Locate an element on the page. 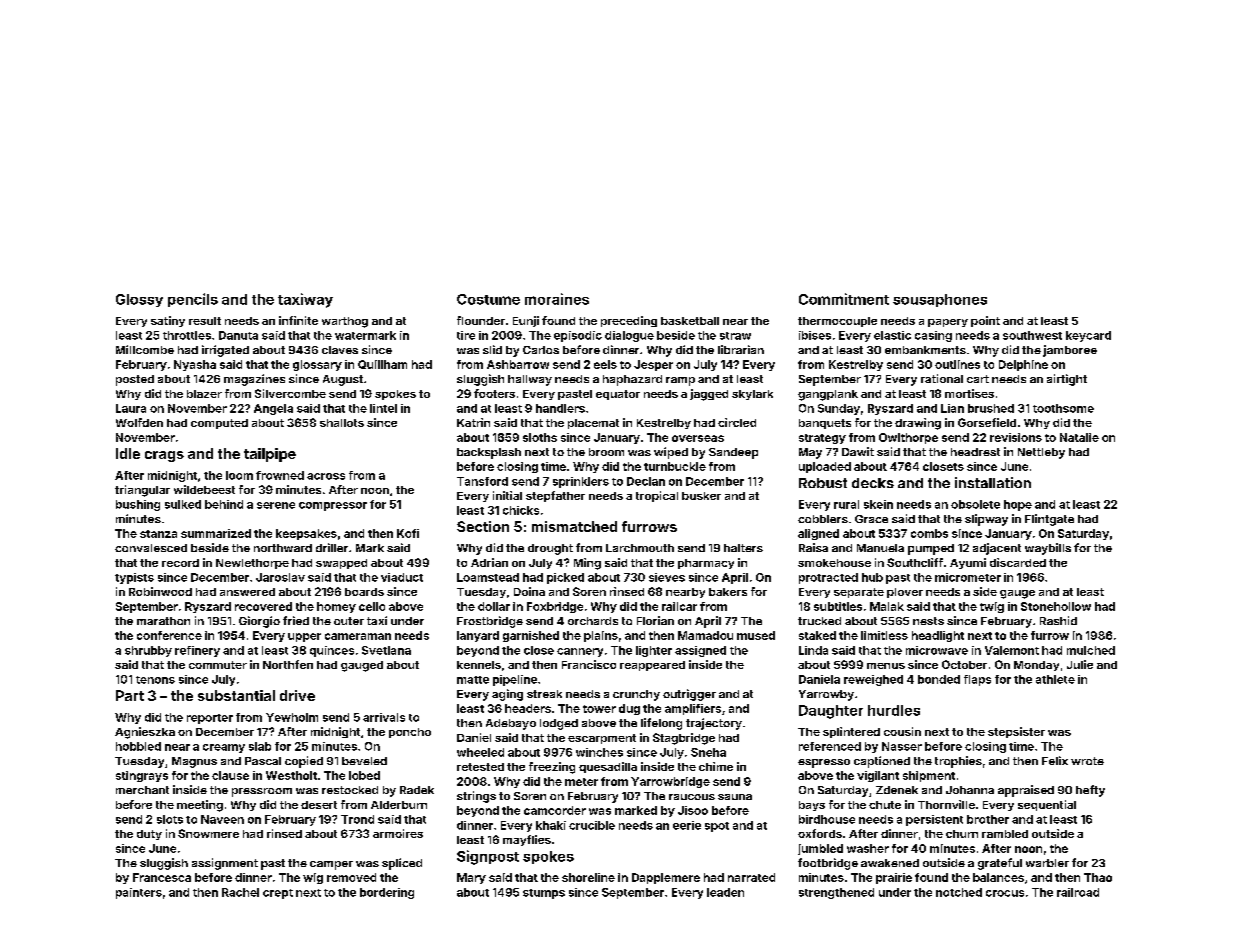 Image resolution: width=1233 pixels, height=952 pixels. kennels is located at coordinates (479, 665).
